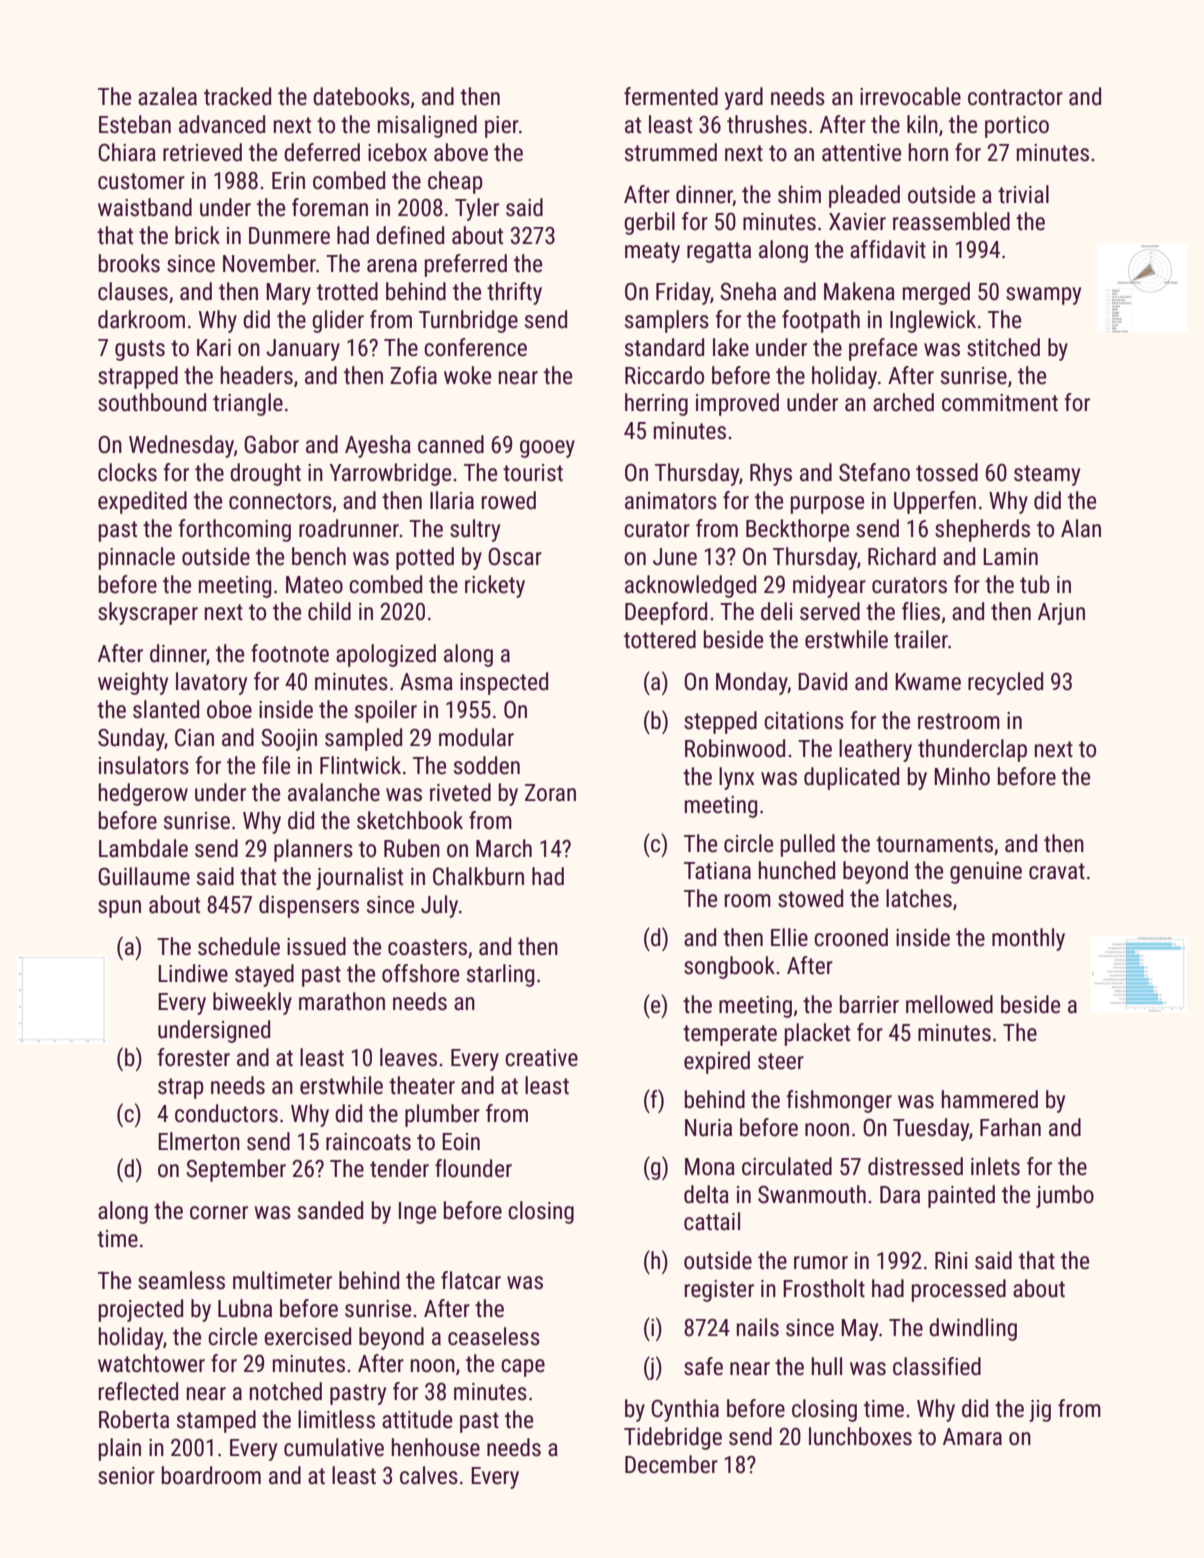 Image resolution: width=1204 pixels, height=1558 pixels. What do you see at coordinates (799, 194) in the document?
I see `shim` at bounding box center [799, 194].
